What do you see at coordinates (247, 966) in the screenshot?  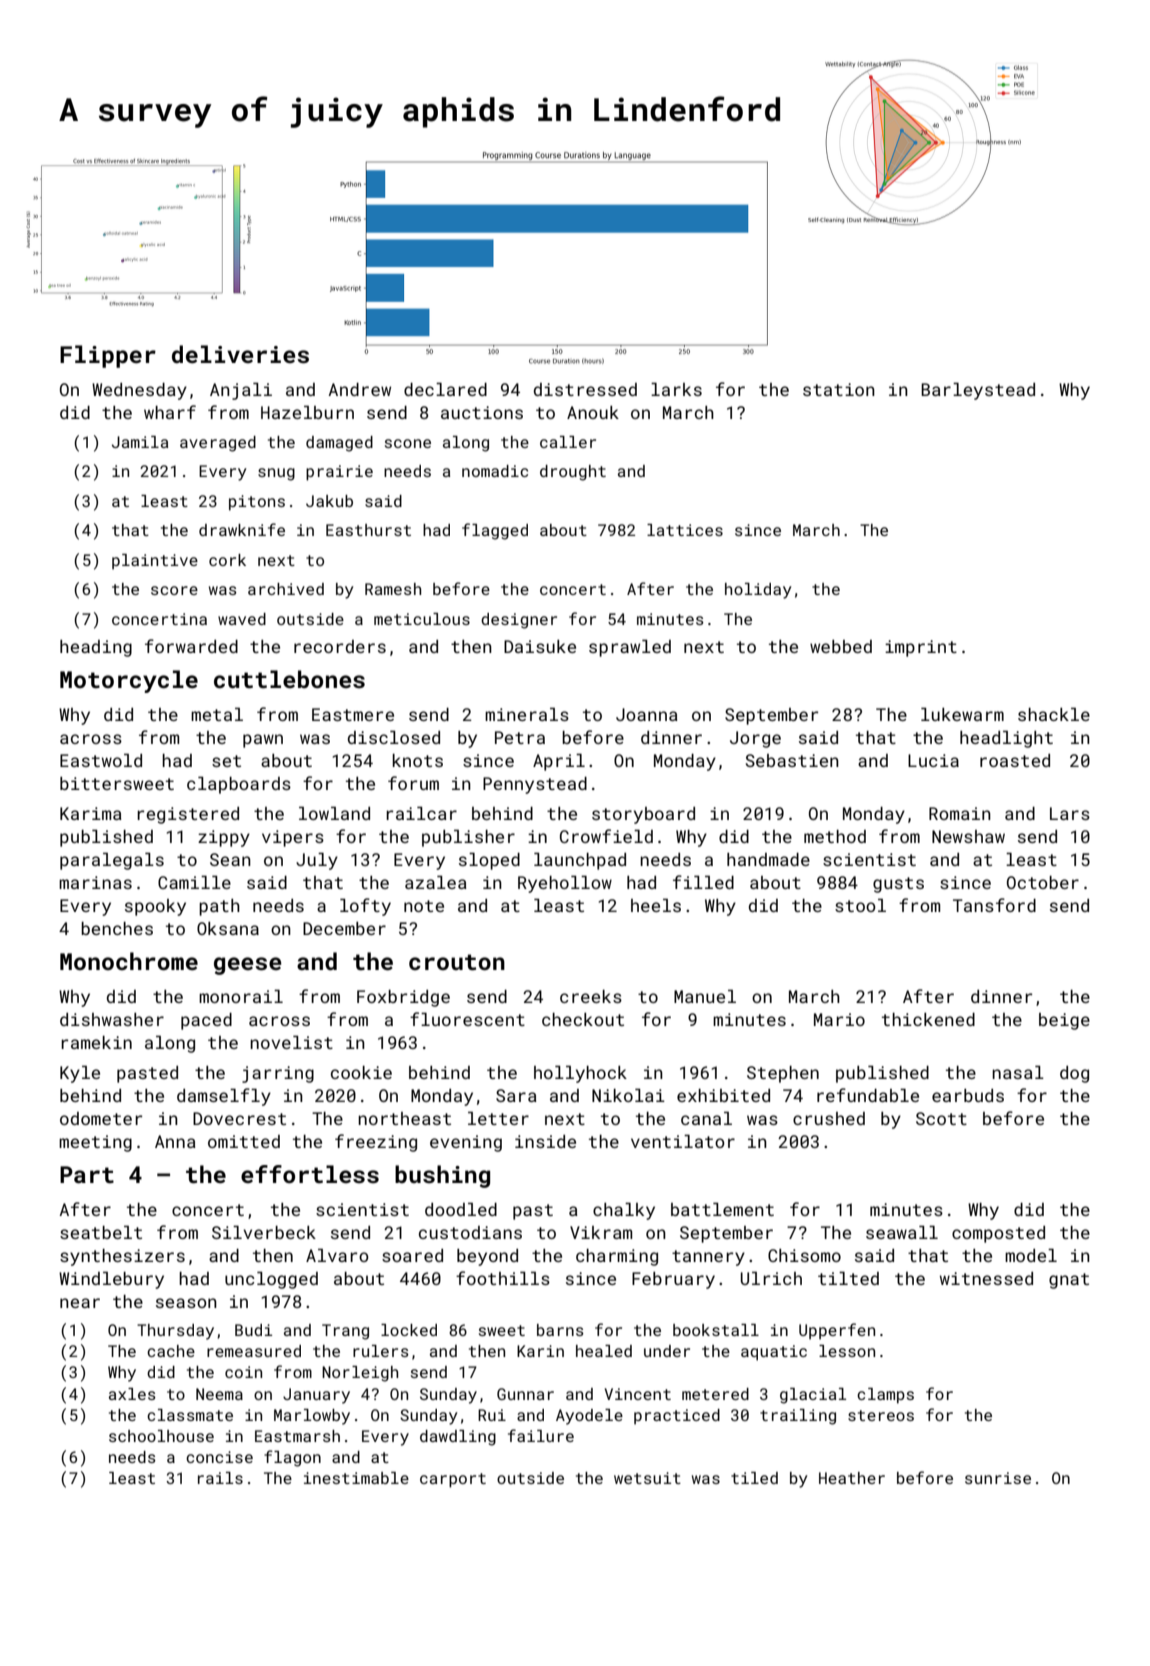 I see `geese` at bounding box center [247, 966].
